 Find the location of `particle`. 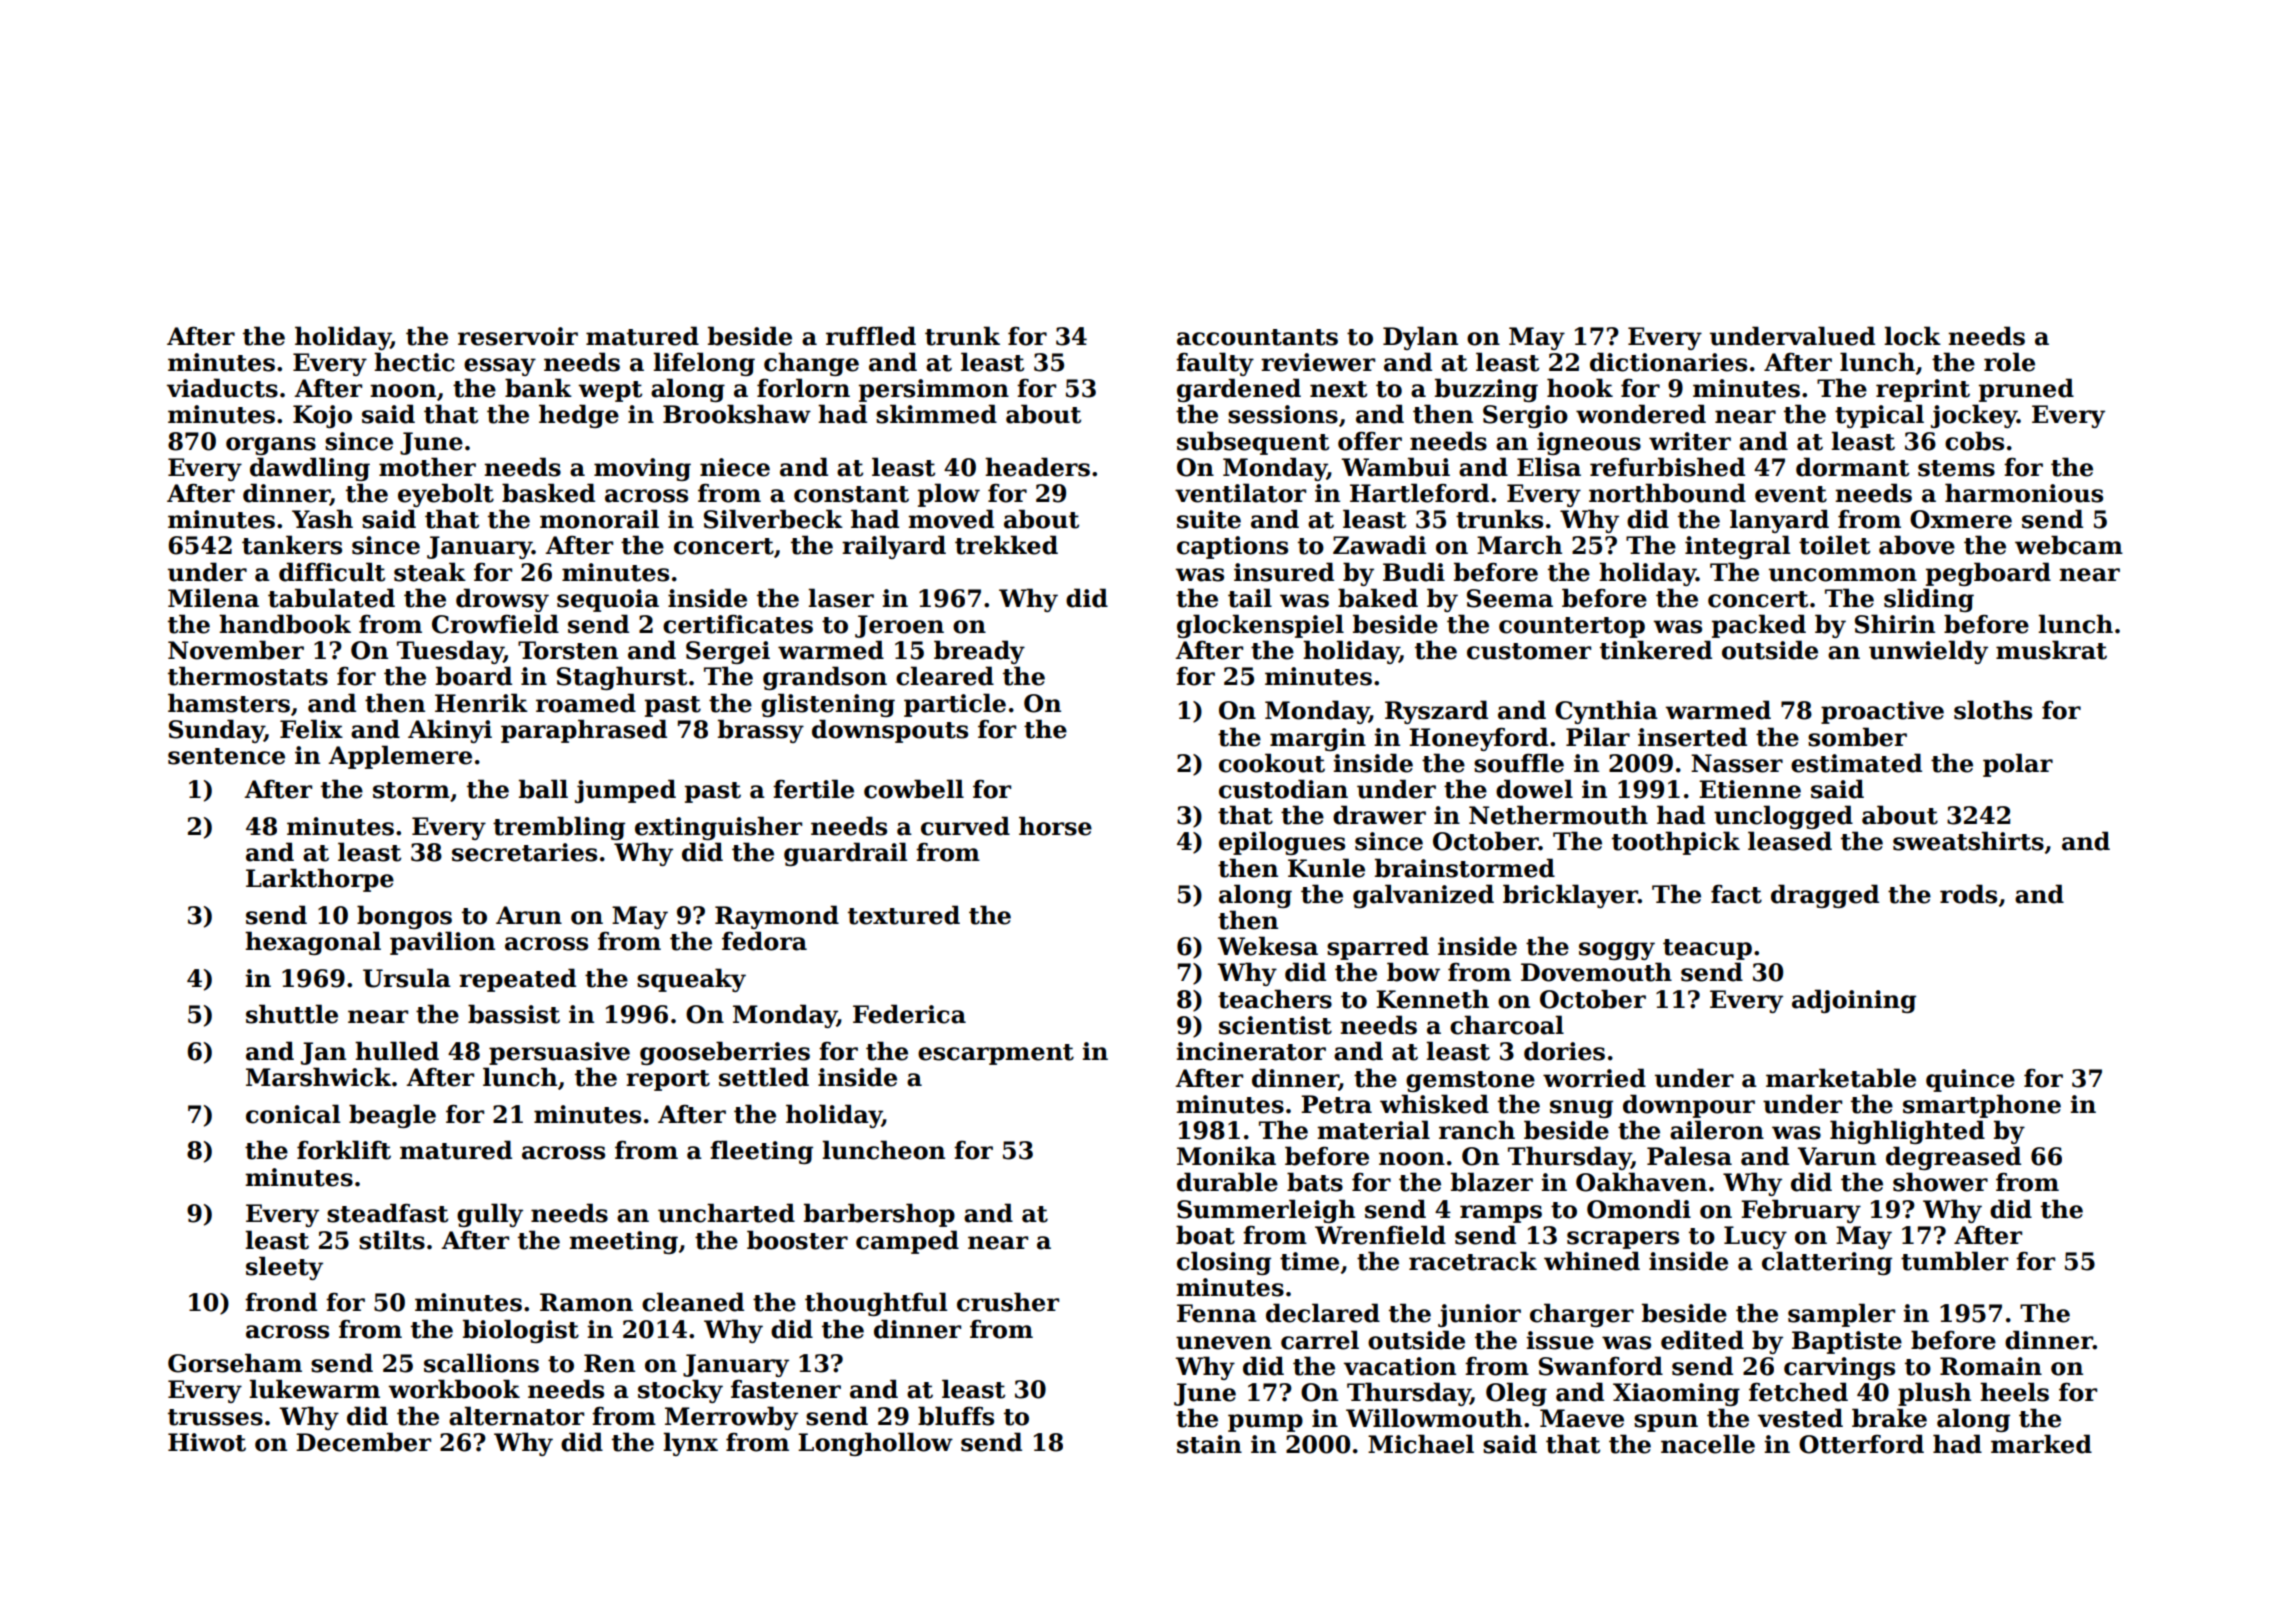

particle is located at coordinates (955, 705).
